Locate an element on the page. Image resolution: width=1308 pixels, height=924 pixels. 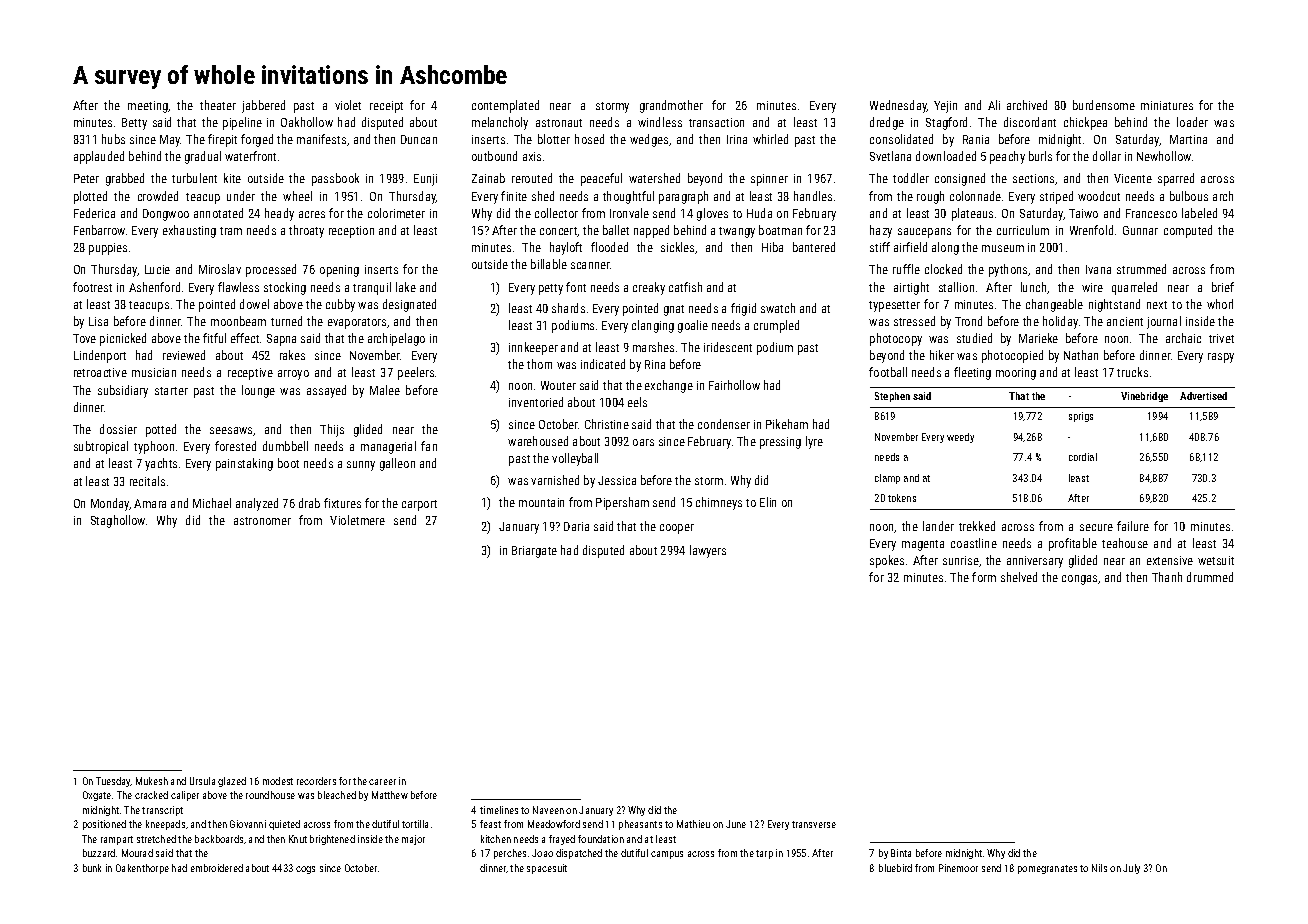
Briargate is located at coordinates (534, 552).
